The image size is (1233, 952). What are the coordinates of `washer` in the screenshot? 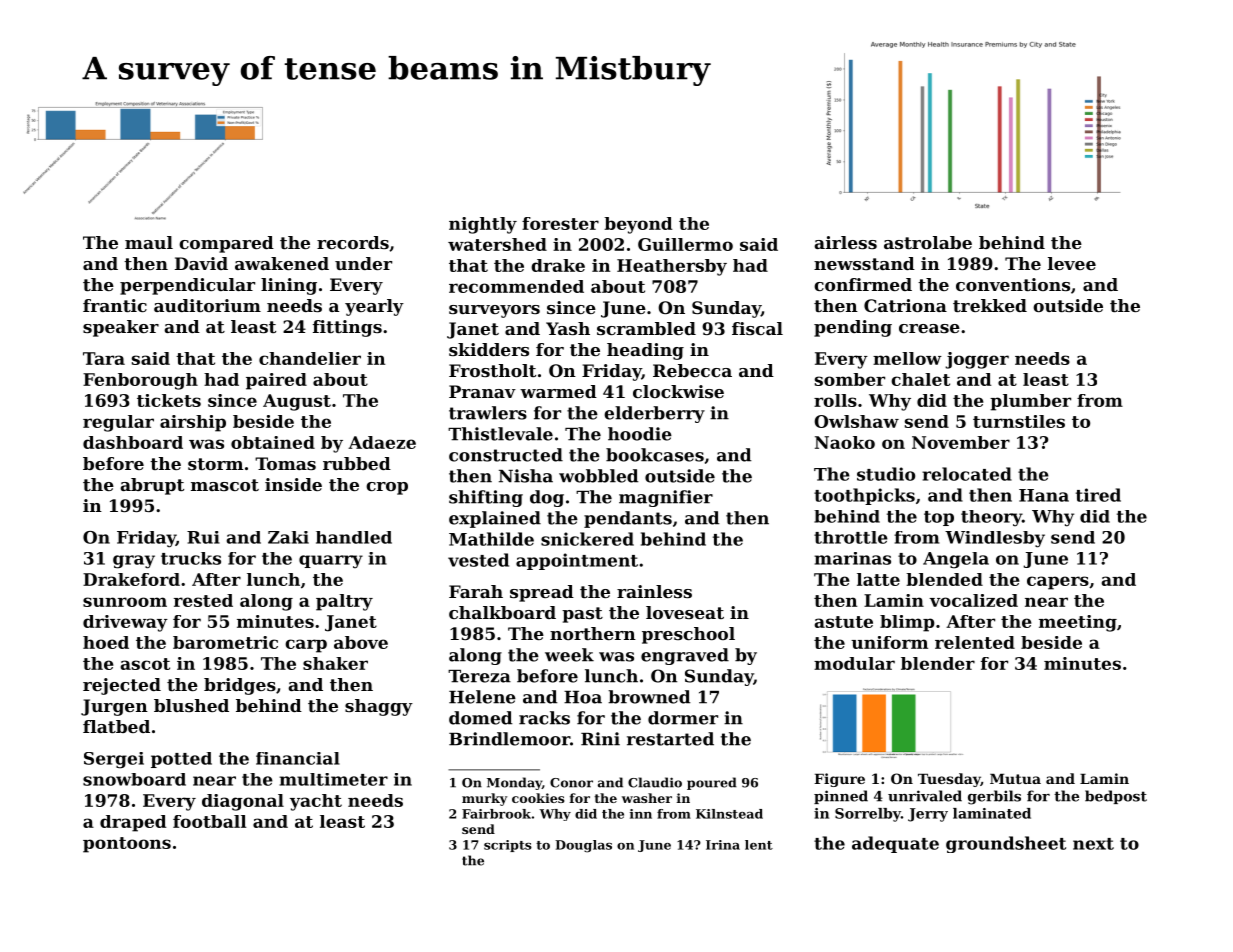 It's located at (647, 798).
